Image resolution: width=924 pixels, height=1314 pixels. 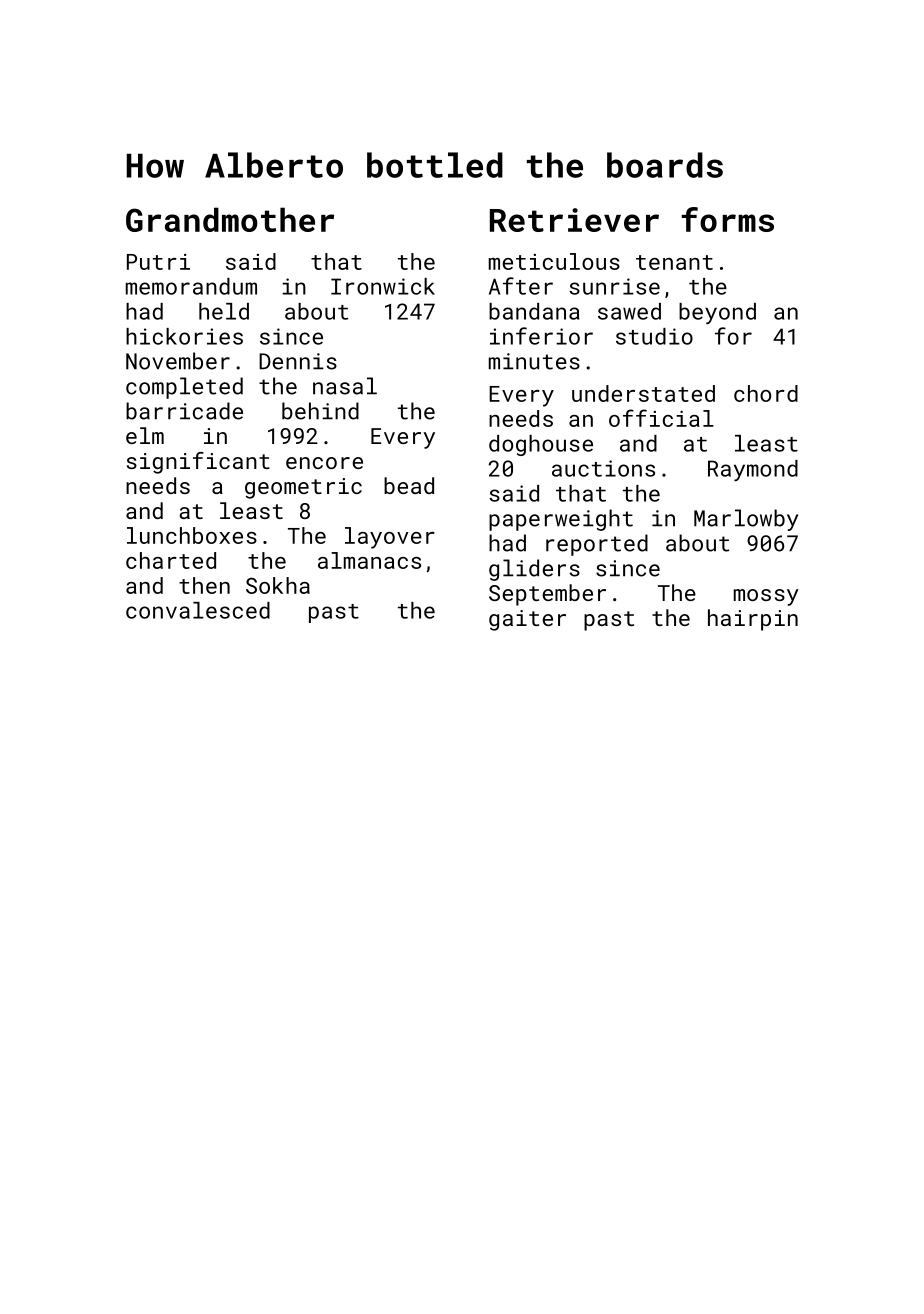 I want to click on lunchboxes, so click(x=192, y=535).
